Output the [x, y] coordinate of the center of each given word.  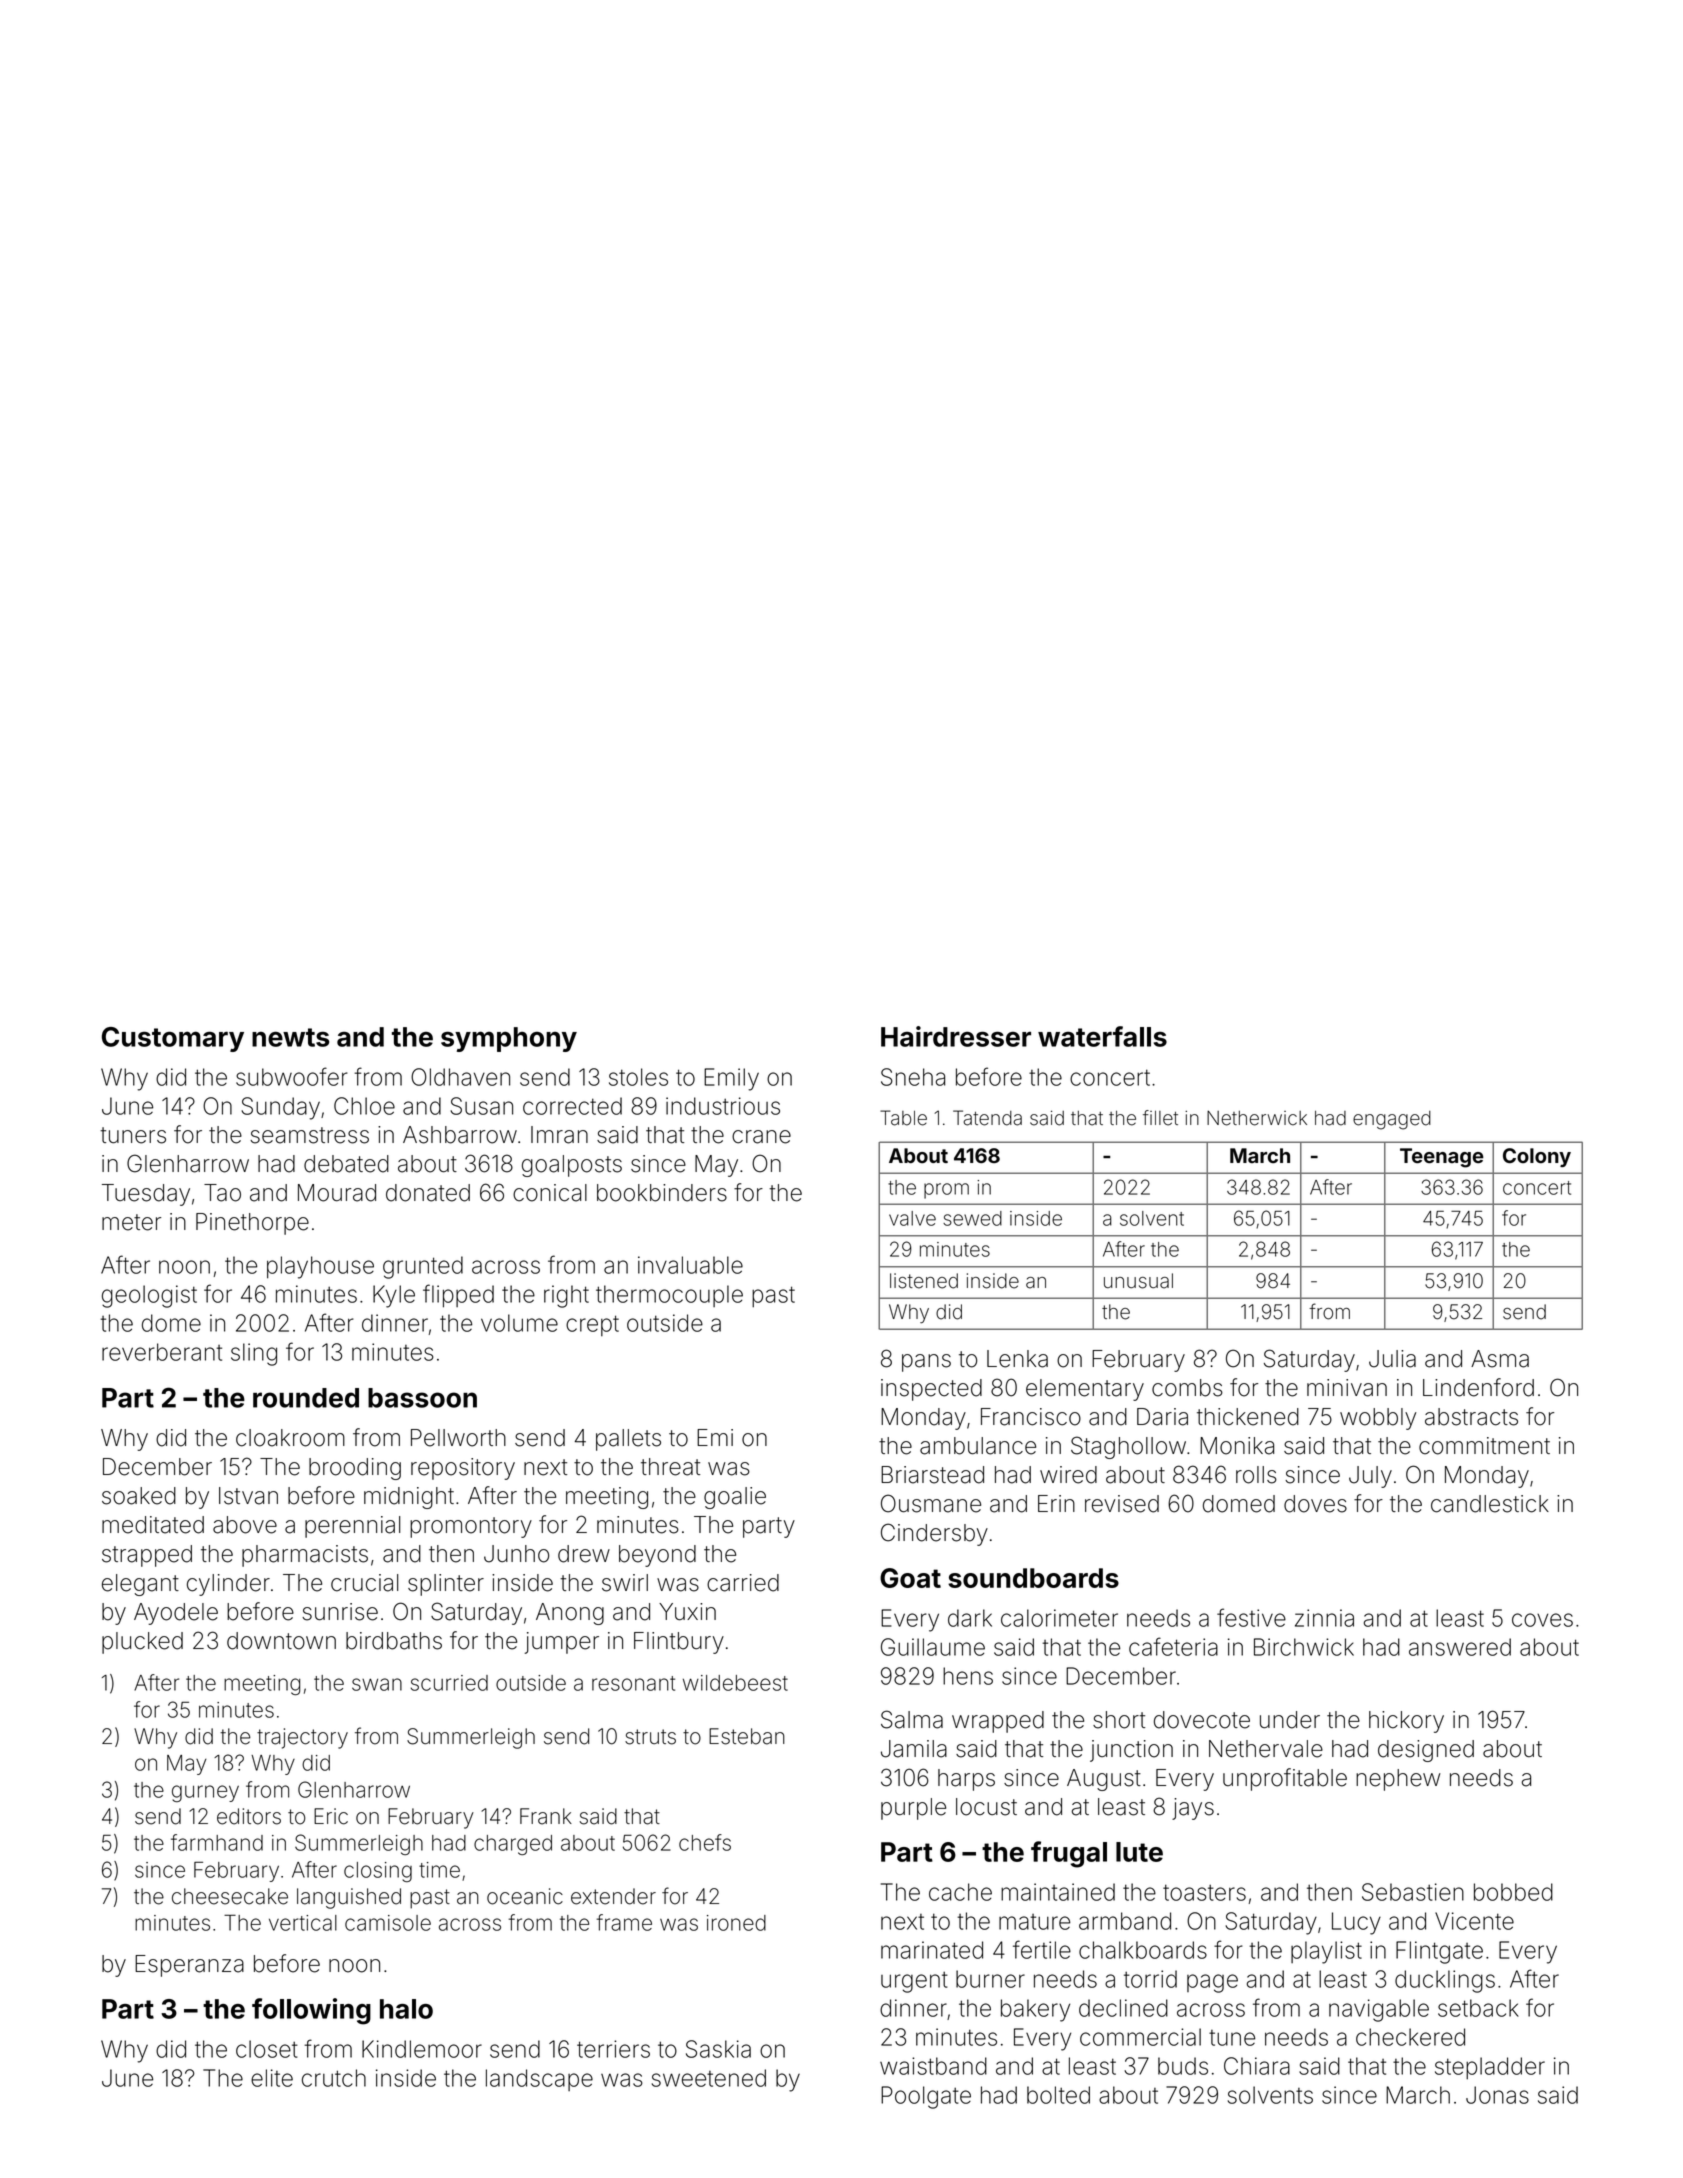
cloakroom [290, 1438]
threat [670, 1467]
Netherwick [1257, 1118]
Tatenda [987, 1118]
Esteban [747, 1736]
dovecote [1202, 1720]
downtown [281, 1641]
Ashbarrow [460, 1135]
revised [1122, 1504]
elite [272, 2078]
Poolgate [926, 2097]
